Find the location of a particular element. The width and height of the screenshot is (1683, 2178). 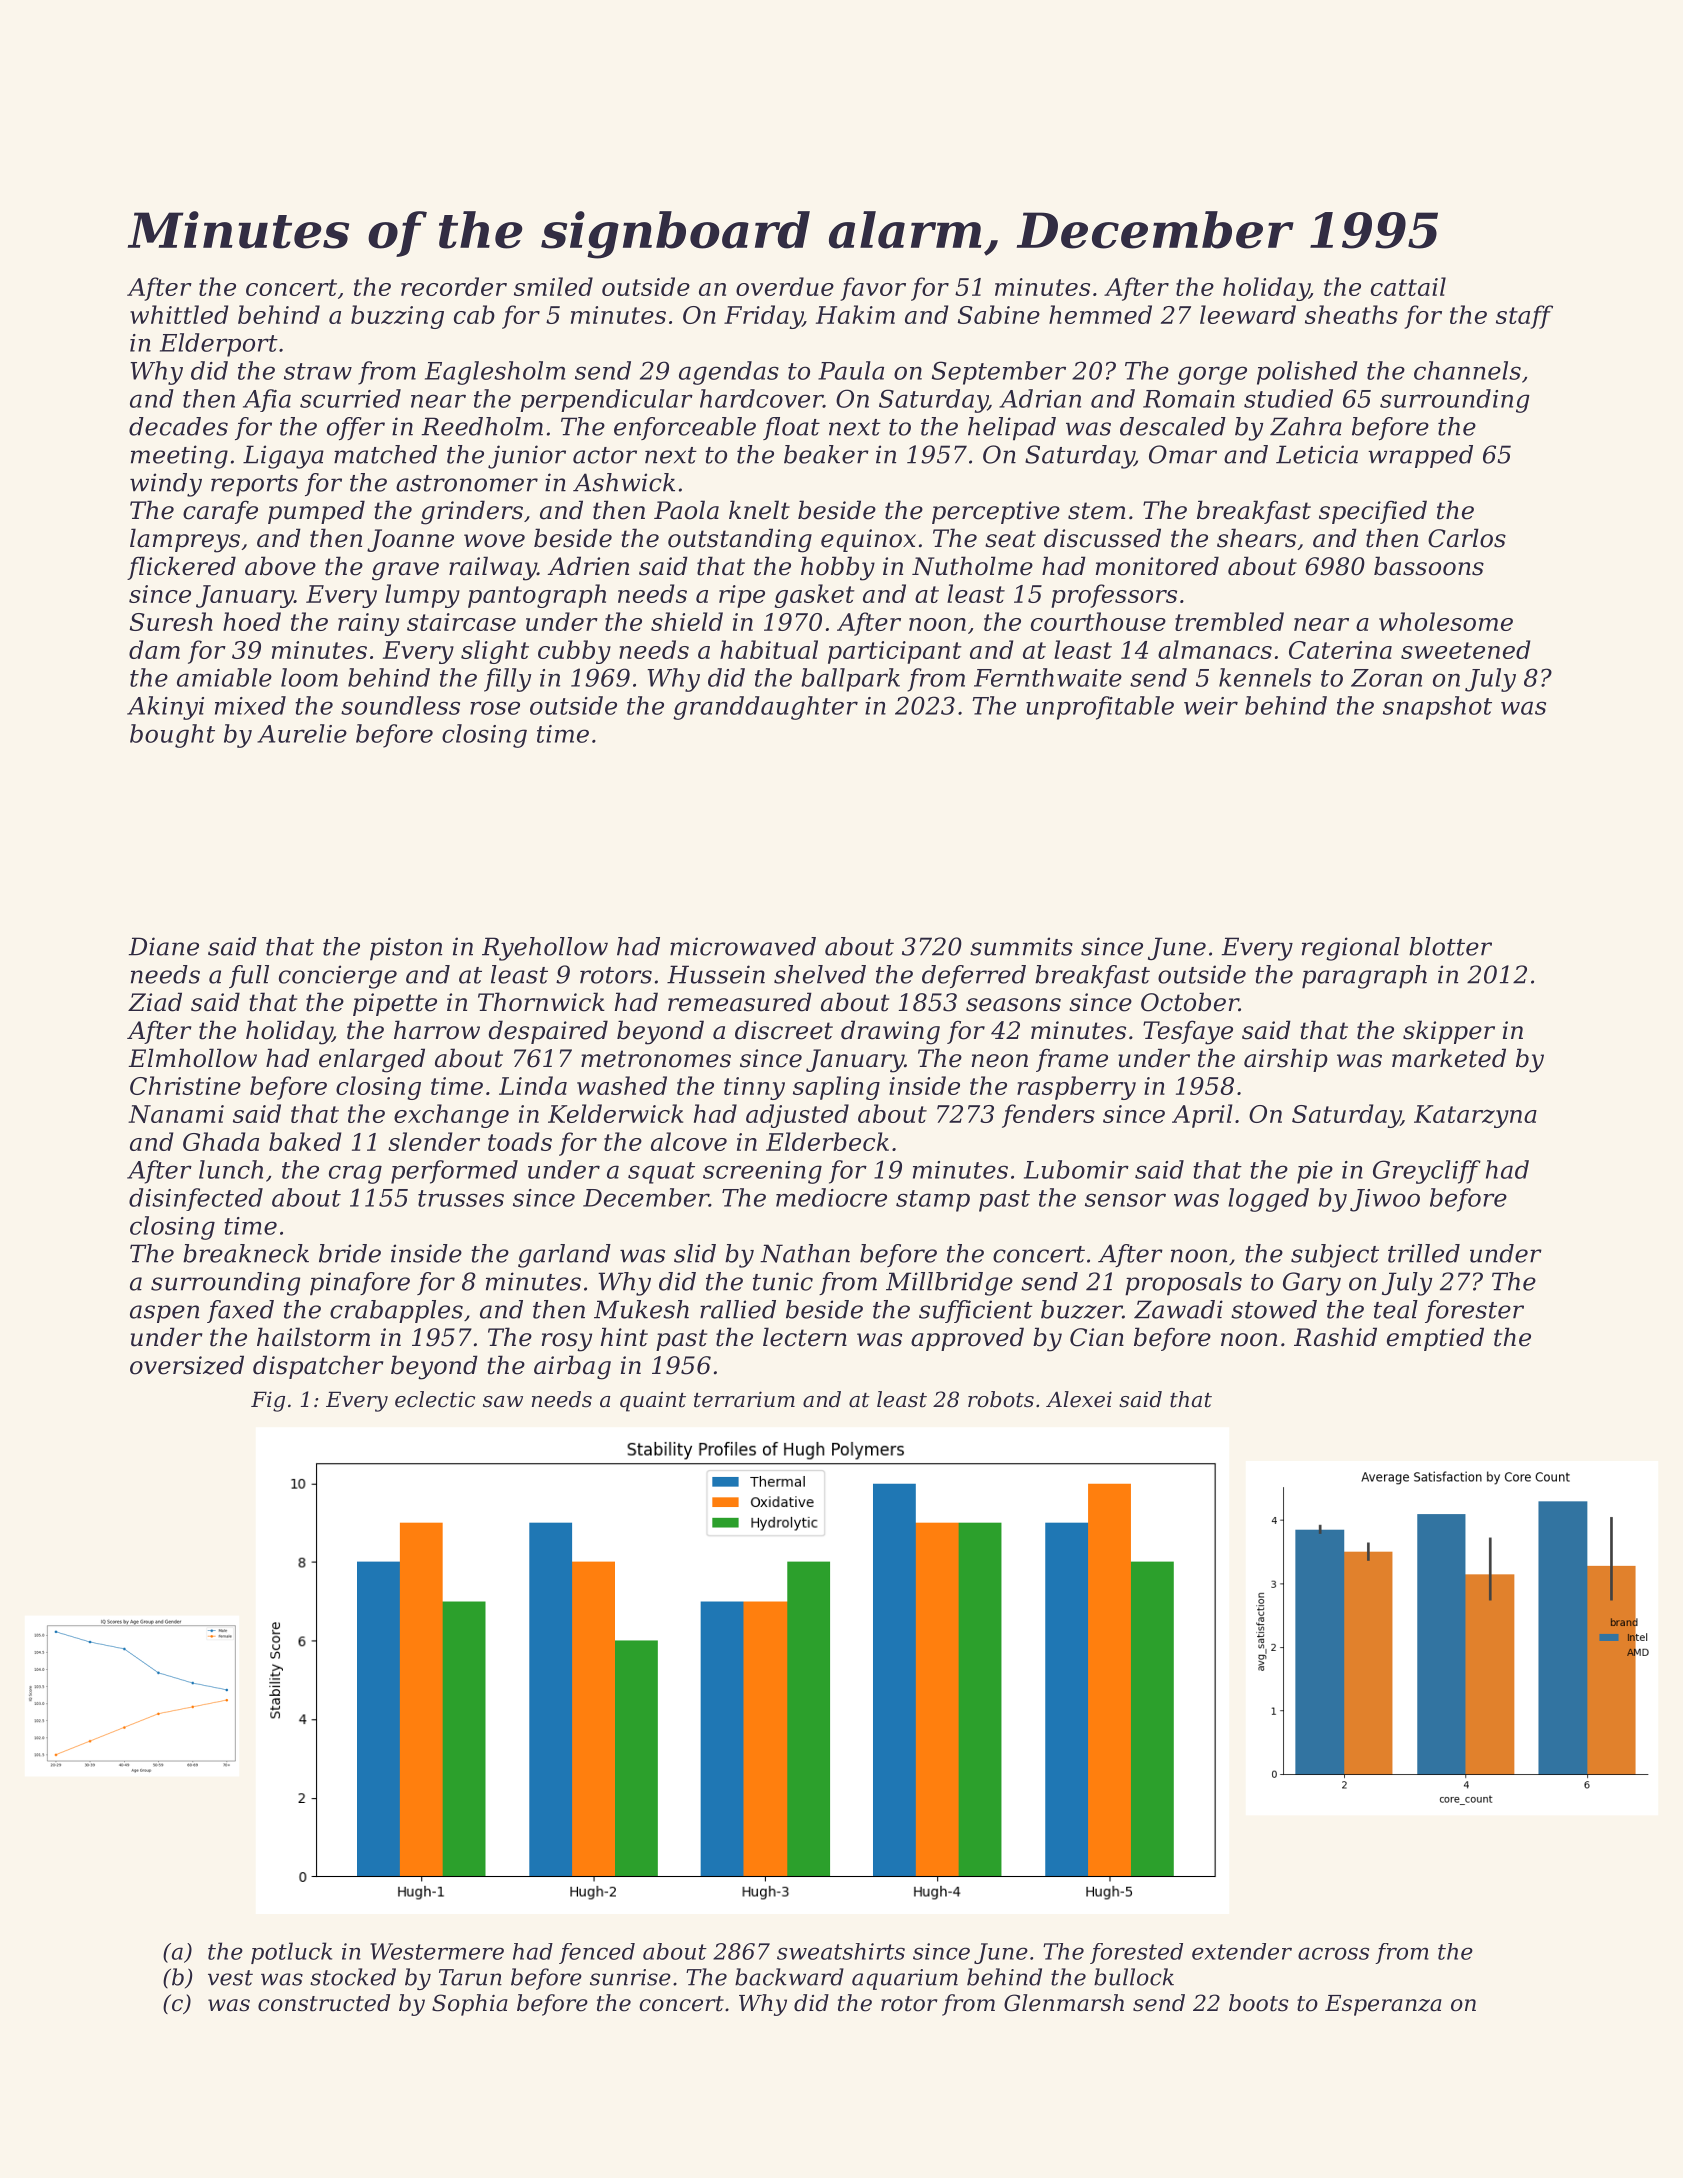

Omar is located at coordinates (1183, 454).
